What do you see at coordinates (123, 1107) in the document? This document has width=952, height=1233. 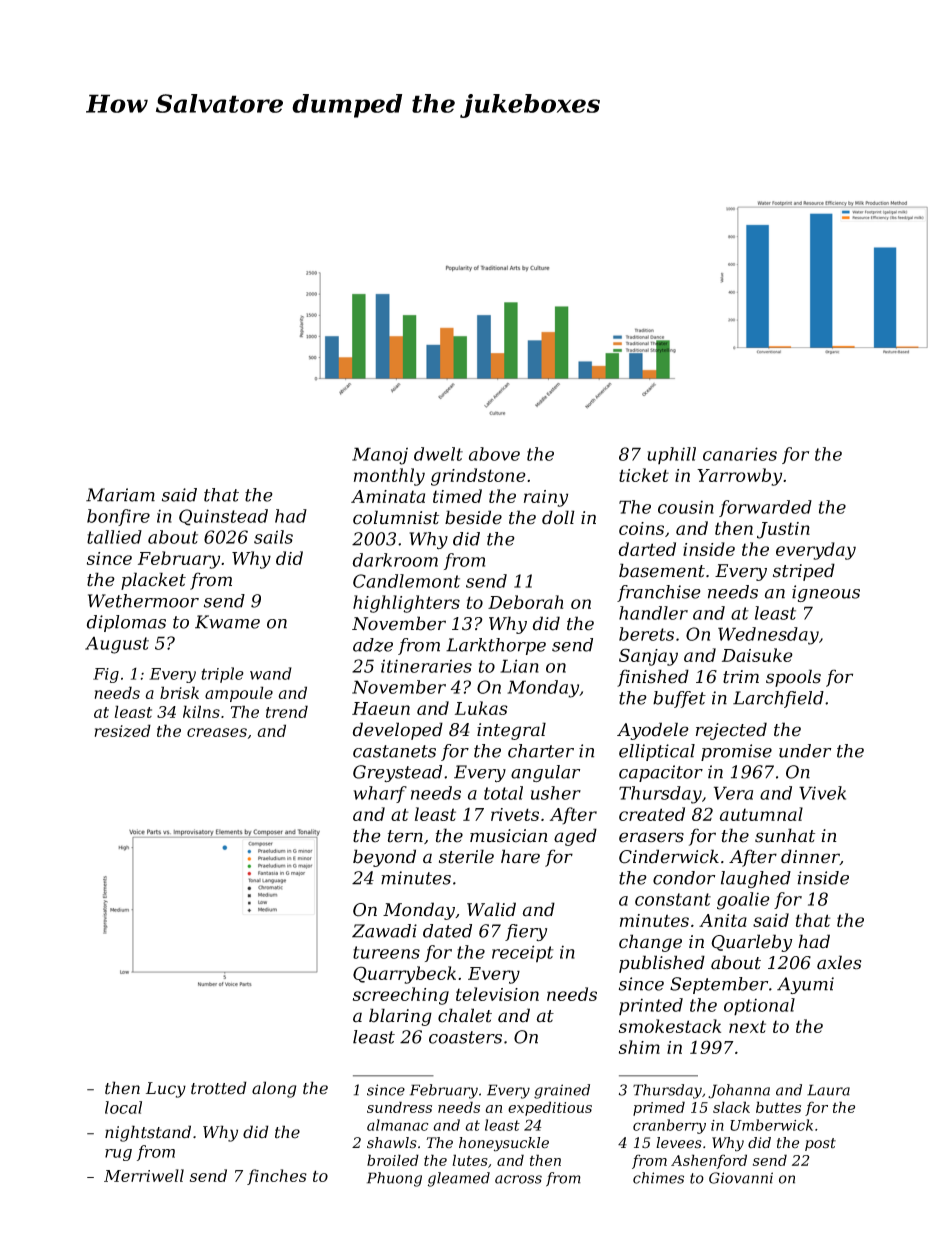 I see `local` at bounding box center [123, 1107].
